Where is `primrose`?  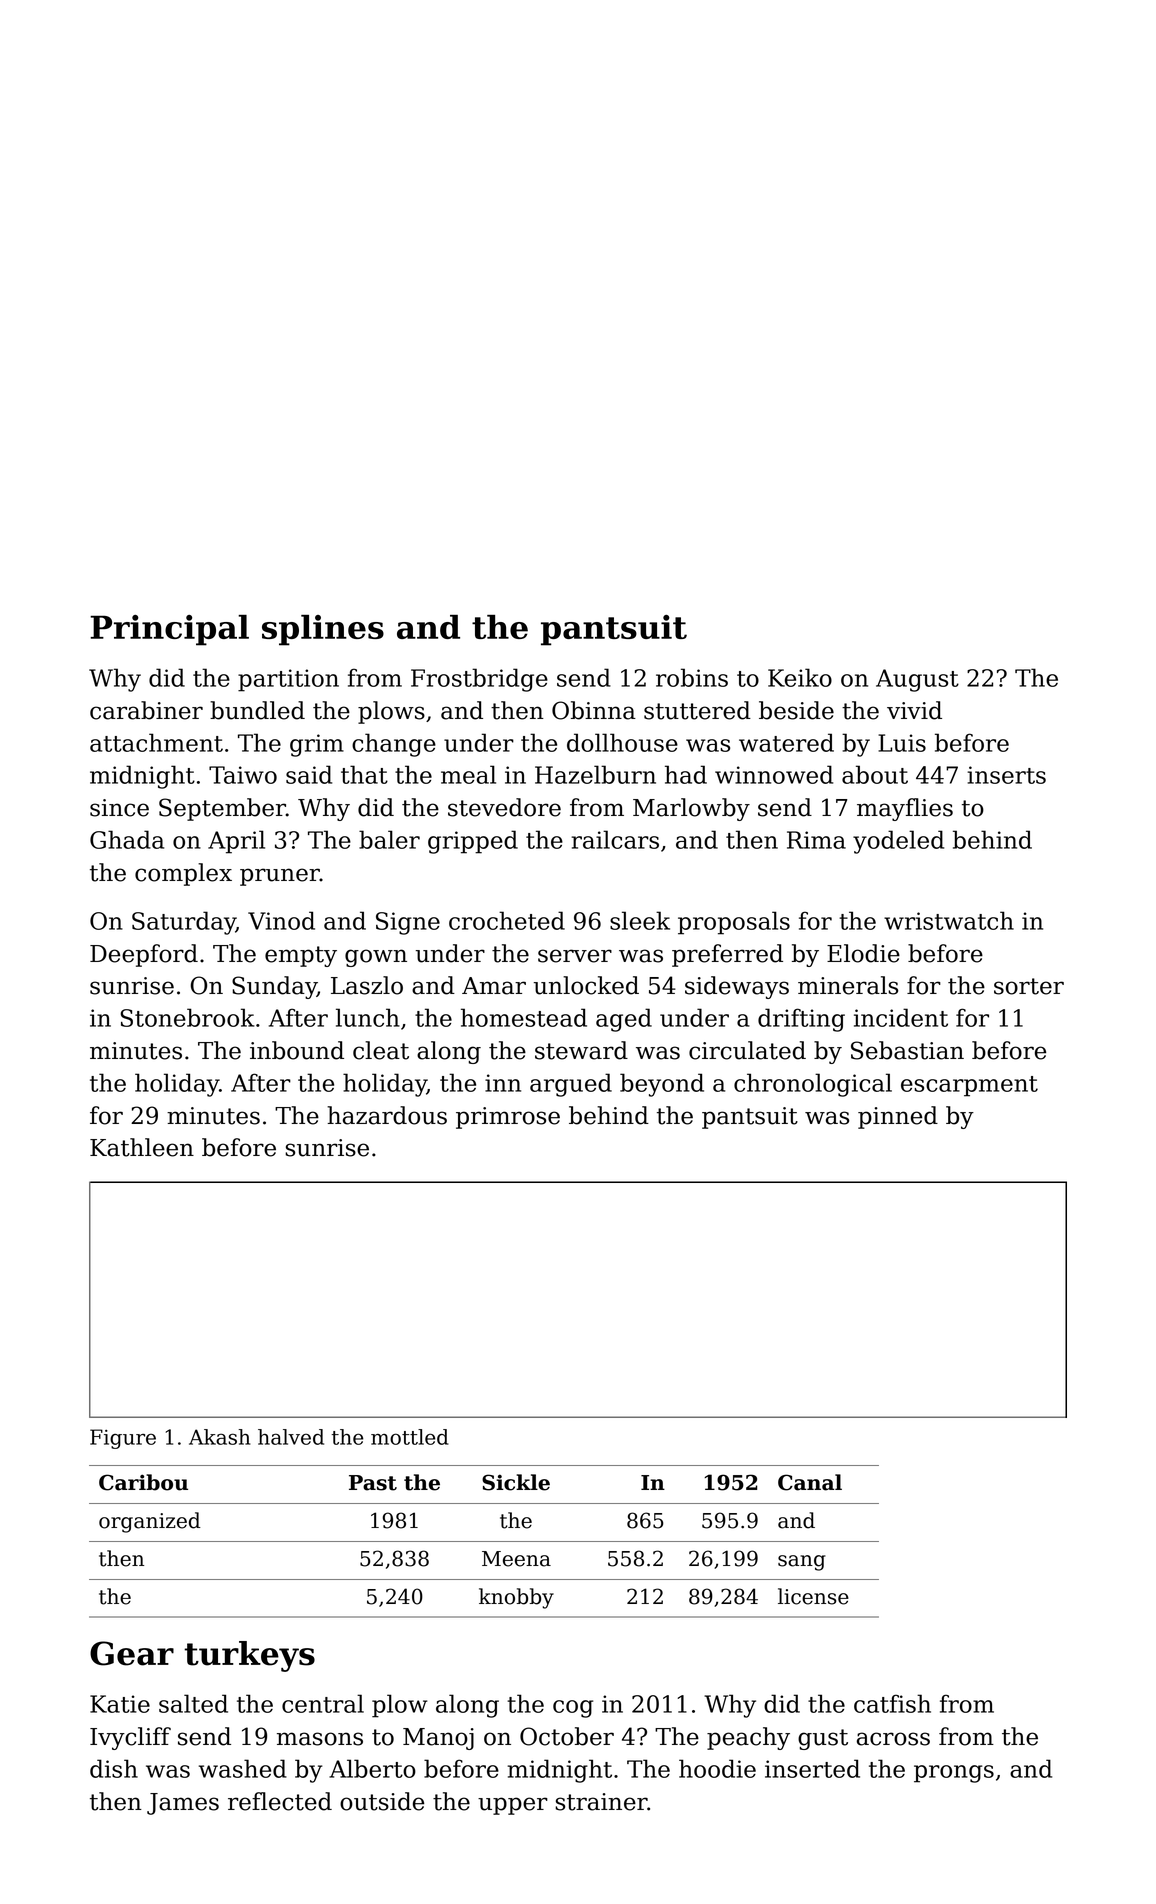
primrose is located at coordinates (508, 1118).
